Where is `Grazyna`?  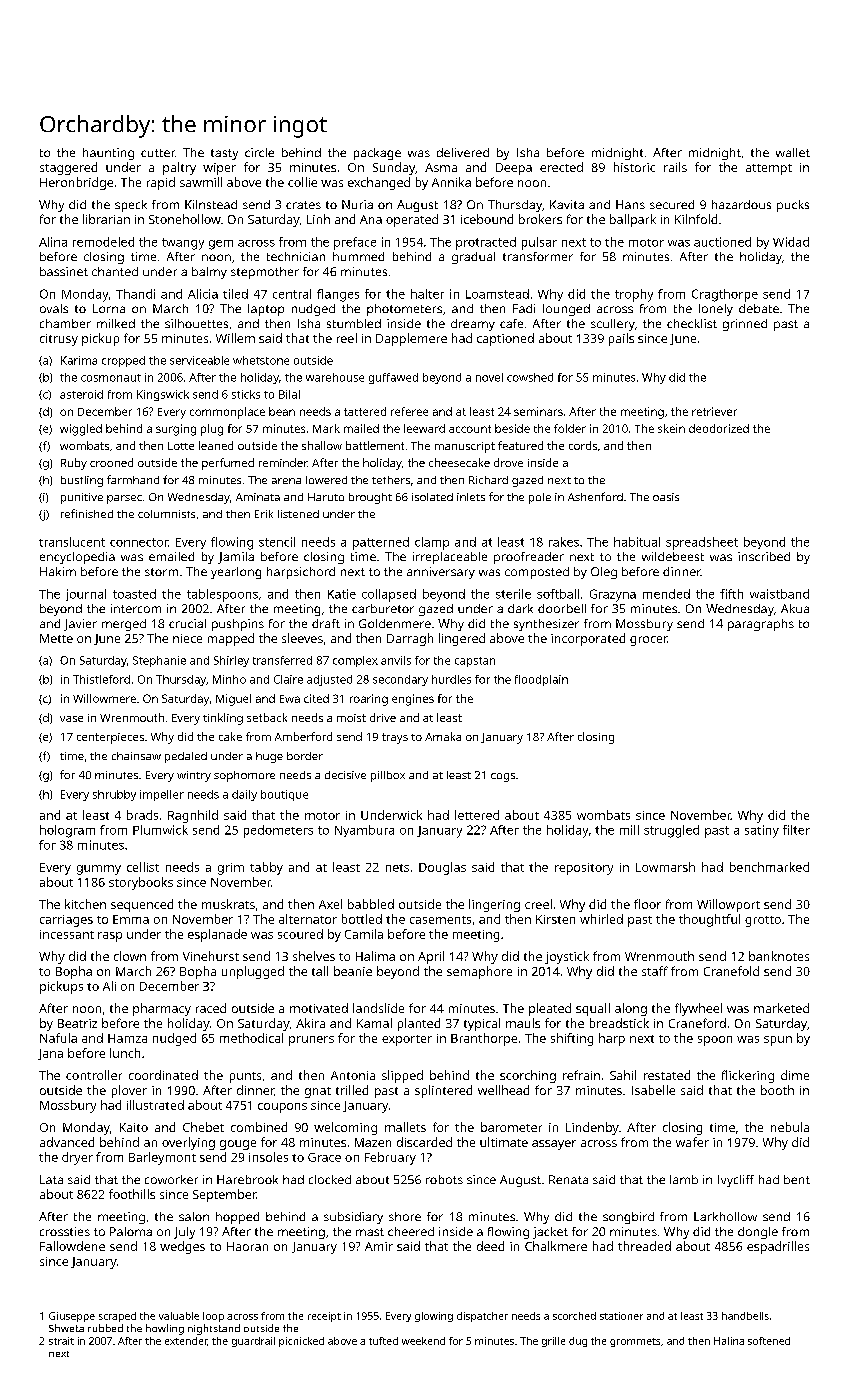
Grazyna is located at coordinates (613, 595).
